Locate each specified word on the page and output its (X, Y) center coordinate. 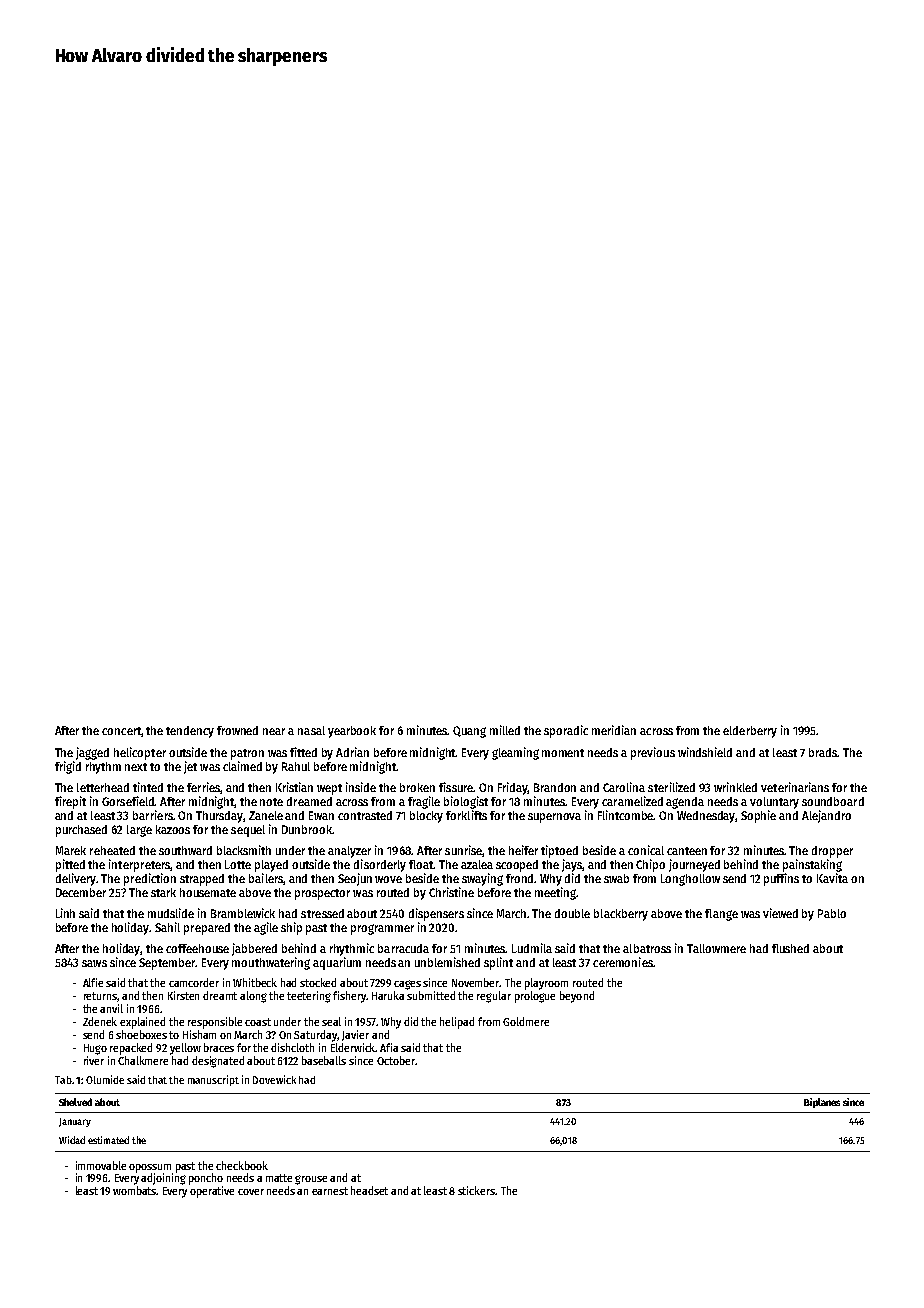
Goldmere (526, 1021)
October (396, 1060)
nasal (311, 730)
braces (219, 1047)
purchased (81, 831)
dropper (832, 852)
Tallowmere (716, 948)
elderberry (750, 732)
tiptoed (559, 851)
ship (291, 928)
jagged (92, 753)
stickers (477, 1190)
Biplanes (822, 1103)
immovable (101, 1165)
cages (407, 985)
